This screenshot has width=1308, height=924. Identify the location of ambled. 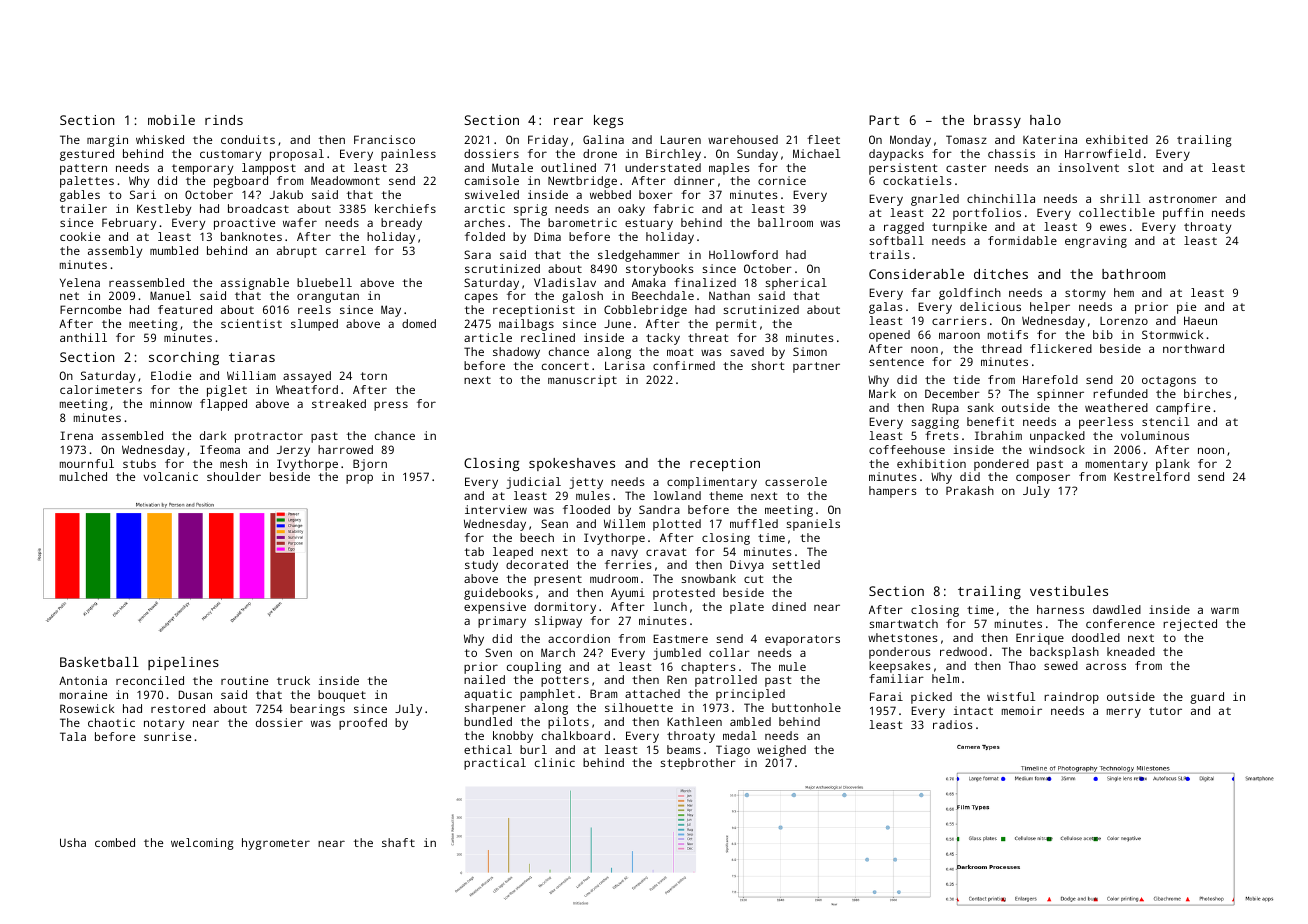
(750, 721).
